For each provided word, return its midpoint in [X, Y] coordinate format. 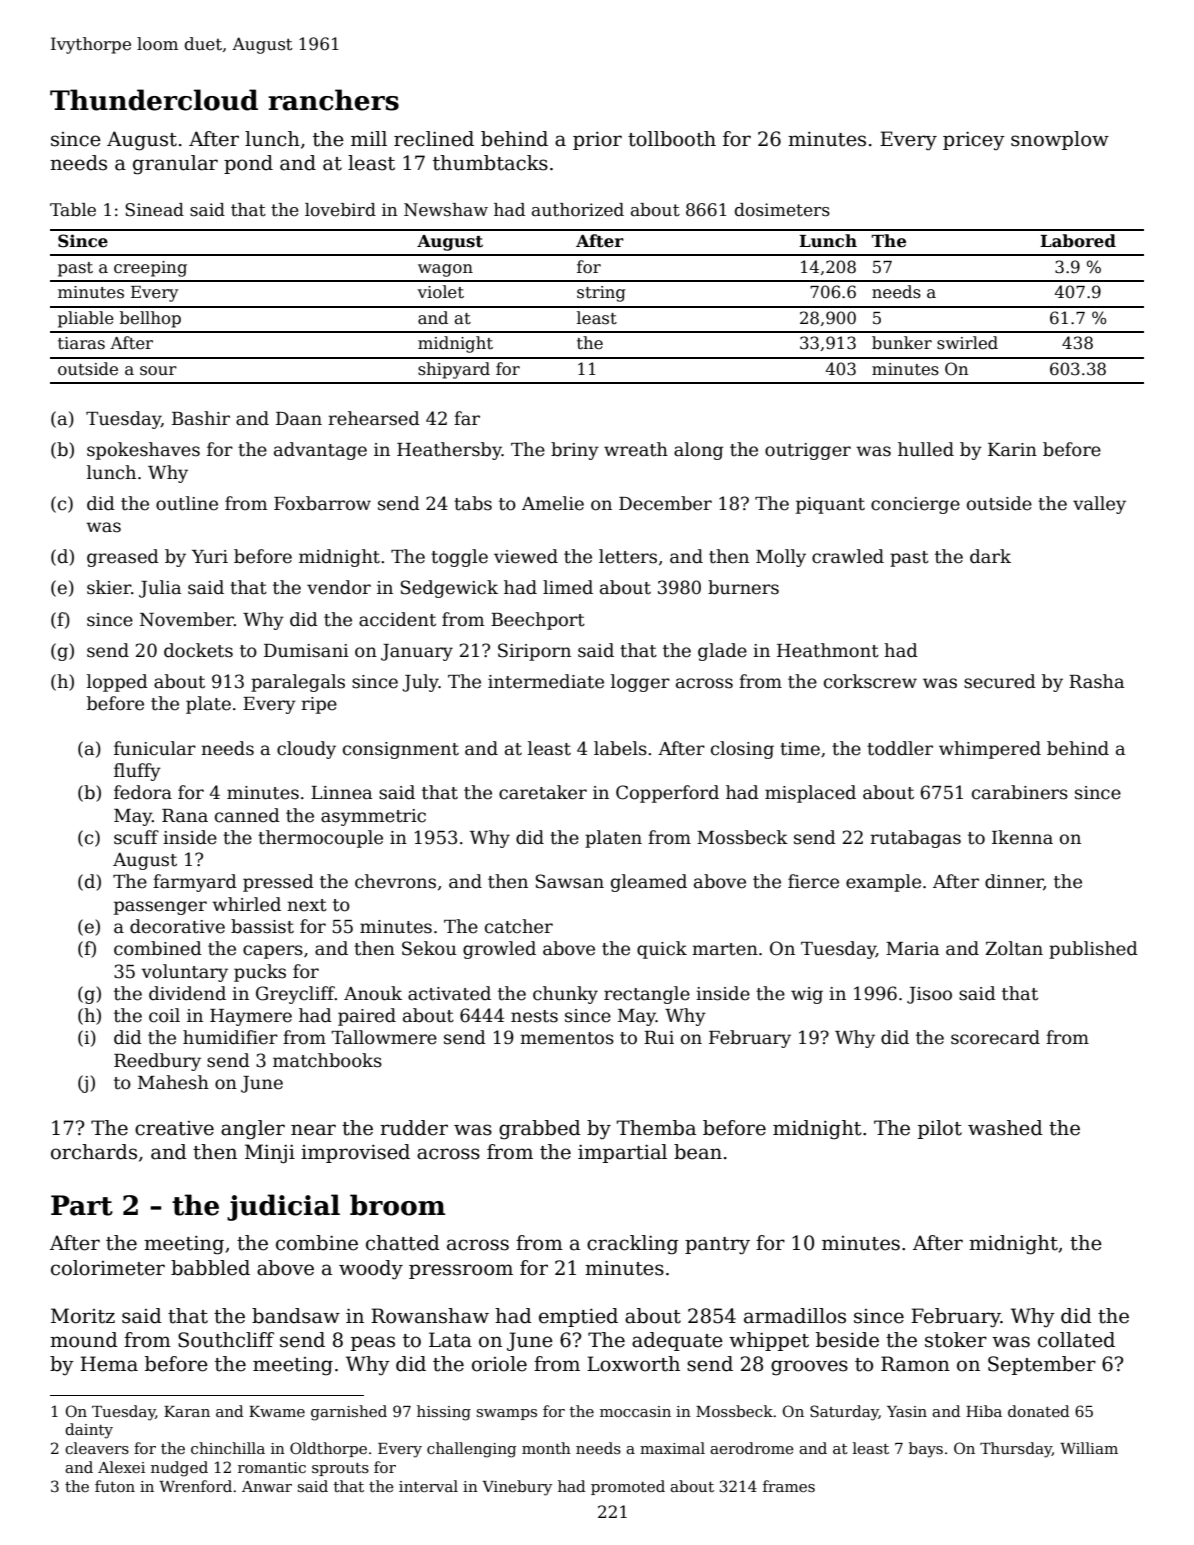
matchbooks [327, 1060]
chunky [565, 995]
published [1093, 950]
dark [990, 556]
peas [373, 1343]
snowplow [1060, 140]
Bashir [201, 418]
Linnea [341, 793]
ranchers [333, 100]
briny [575, 451]
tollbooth [672, 139]
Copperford [667, 794]
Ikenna [1022, 837]
